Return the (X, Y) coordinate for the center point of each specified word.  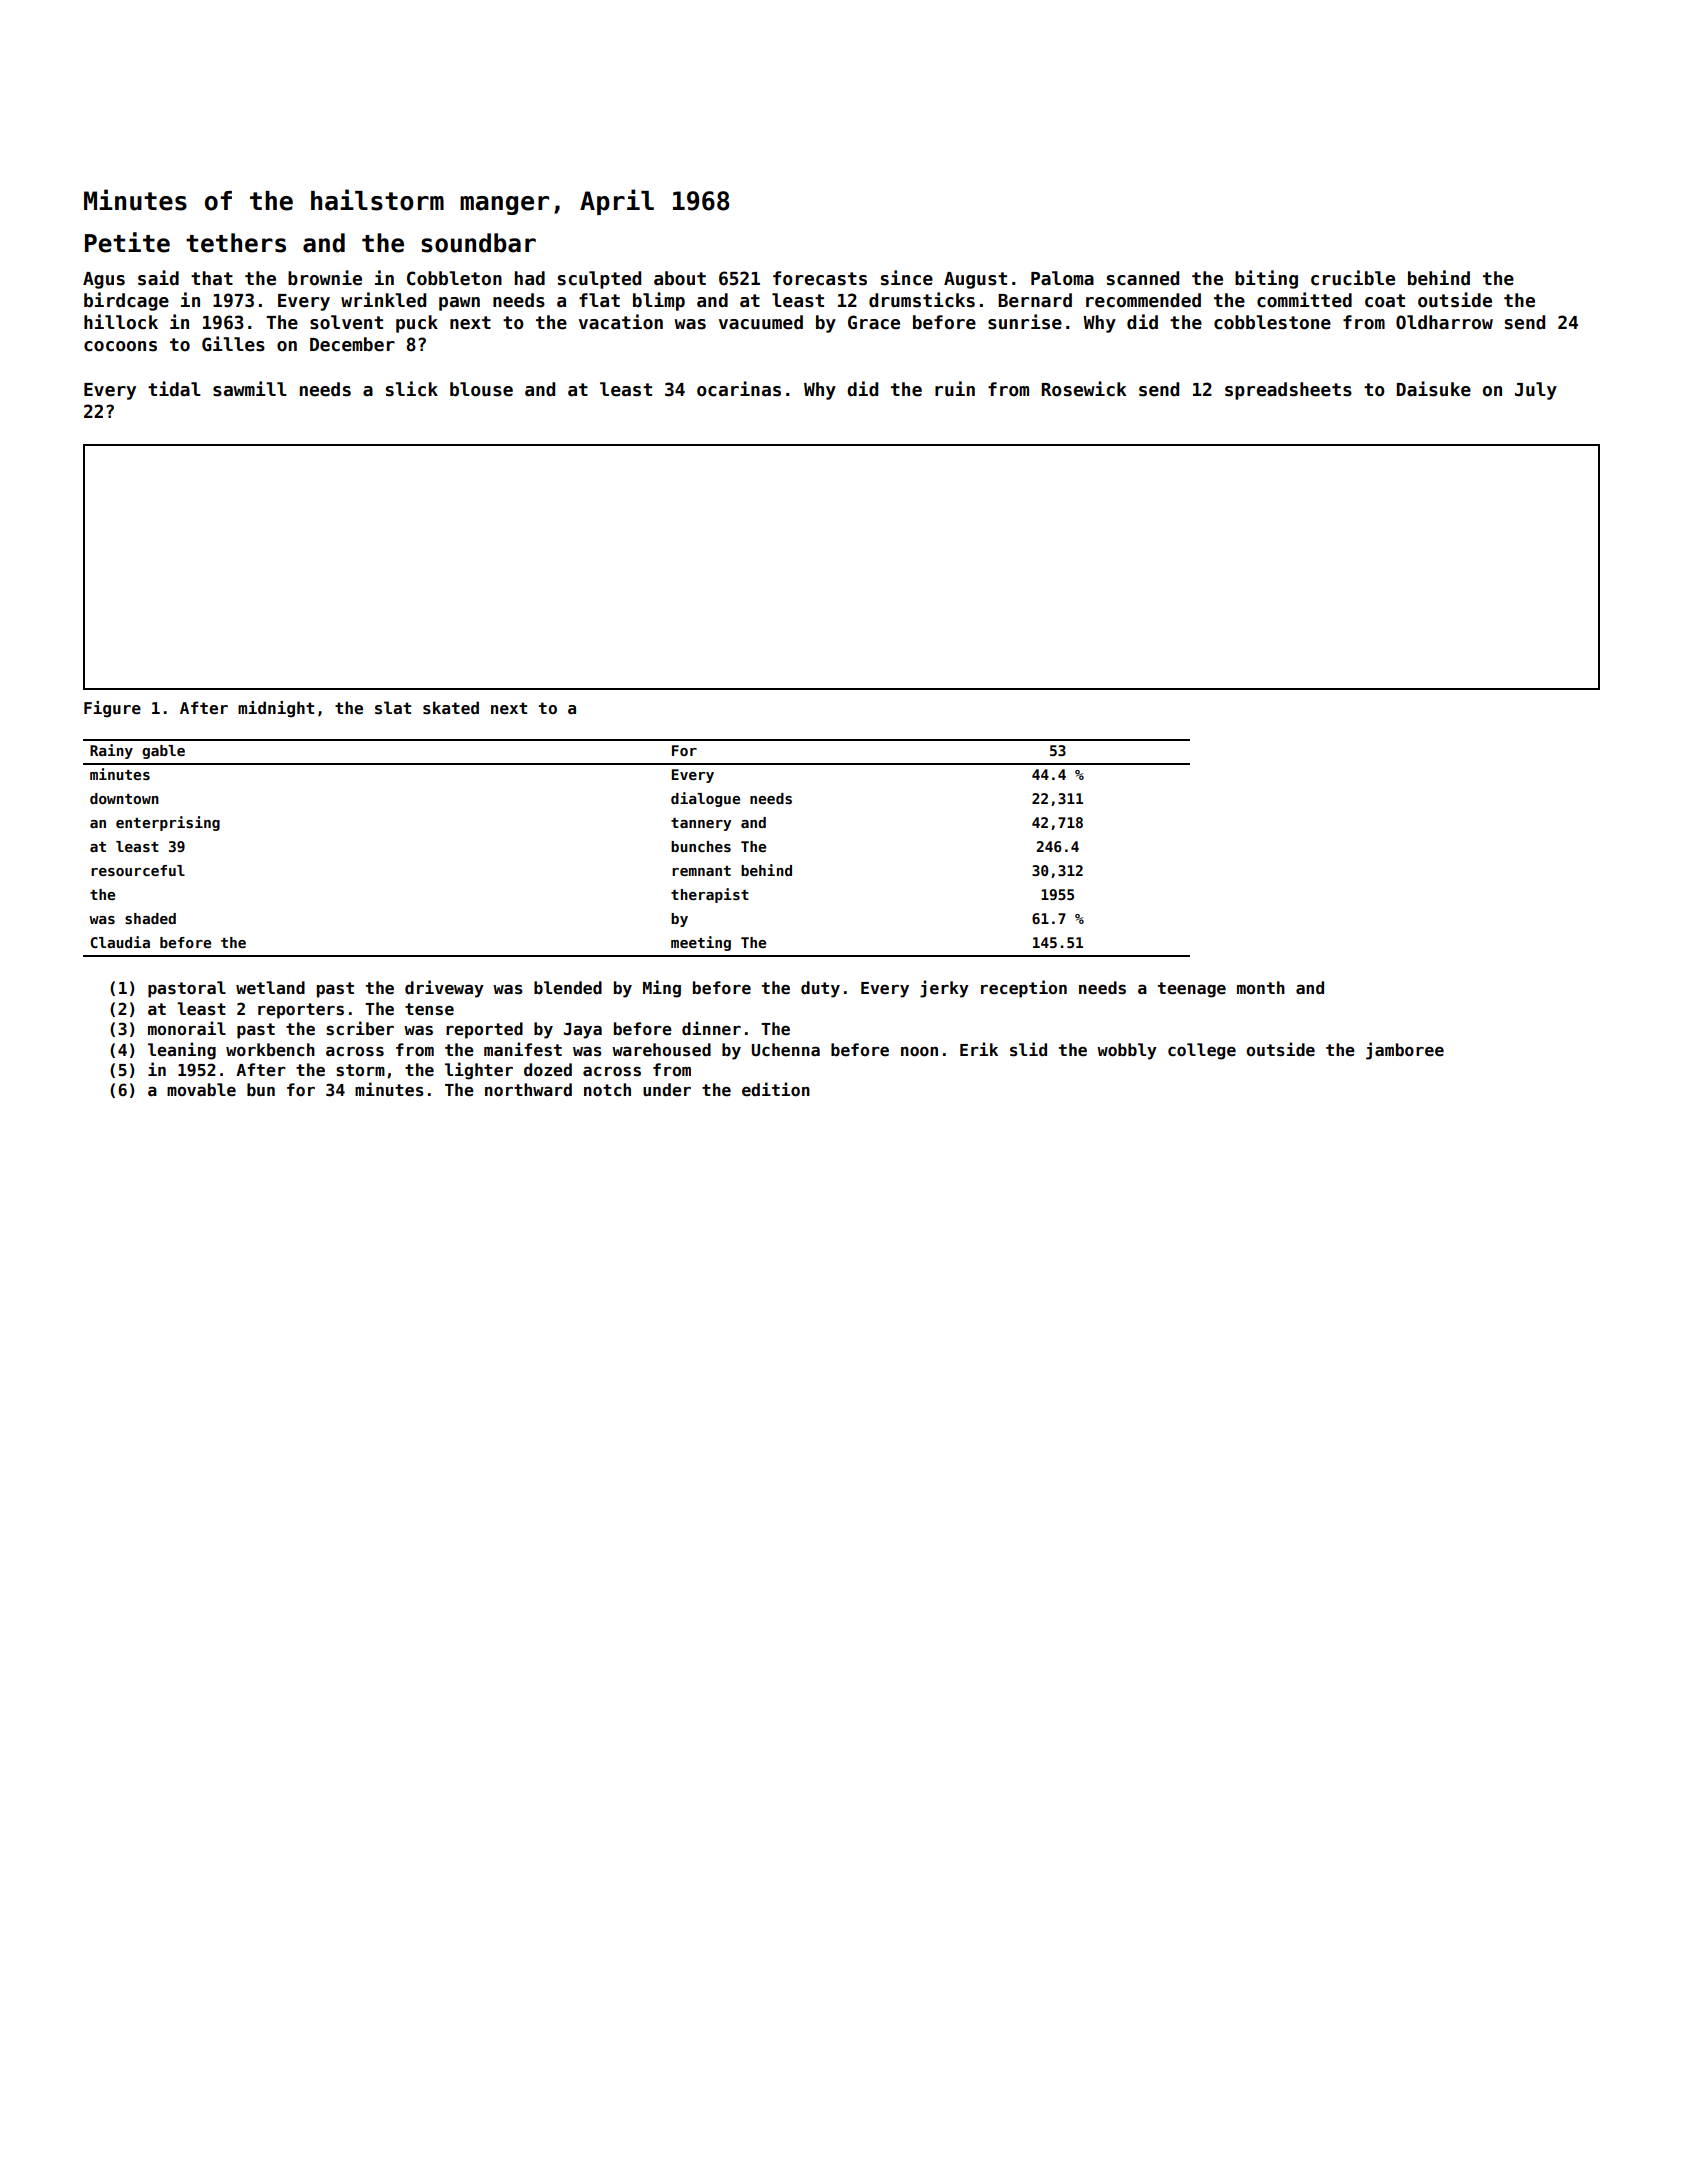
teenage (1192, 990)
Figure (112, 709)
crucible (1353, 278)
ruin (955, 389)
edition (776, 1089)
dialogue (705, 799)
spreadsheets (1288, 391)
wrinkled (383, 300)
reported (484, 1030)
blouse (481, 389)
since (907, 278)
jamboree (1405, 1051)
